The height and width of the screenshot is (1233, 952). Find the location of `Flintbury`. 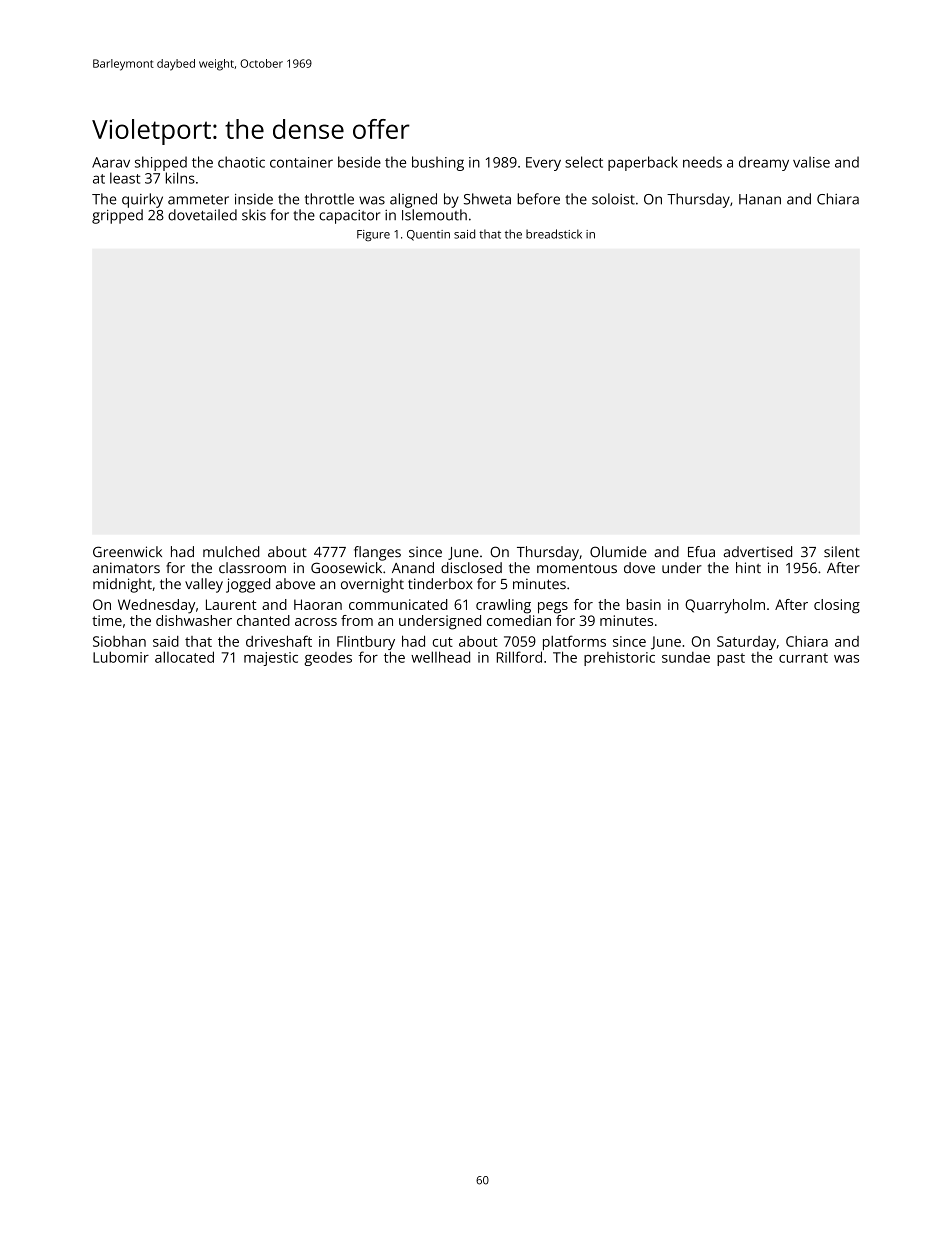

Flintbury is located at coordinates (366, 643).
